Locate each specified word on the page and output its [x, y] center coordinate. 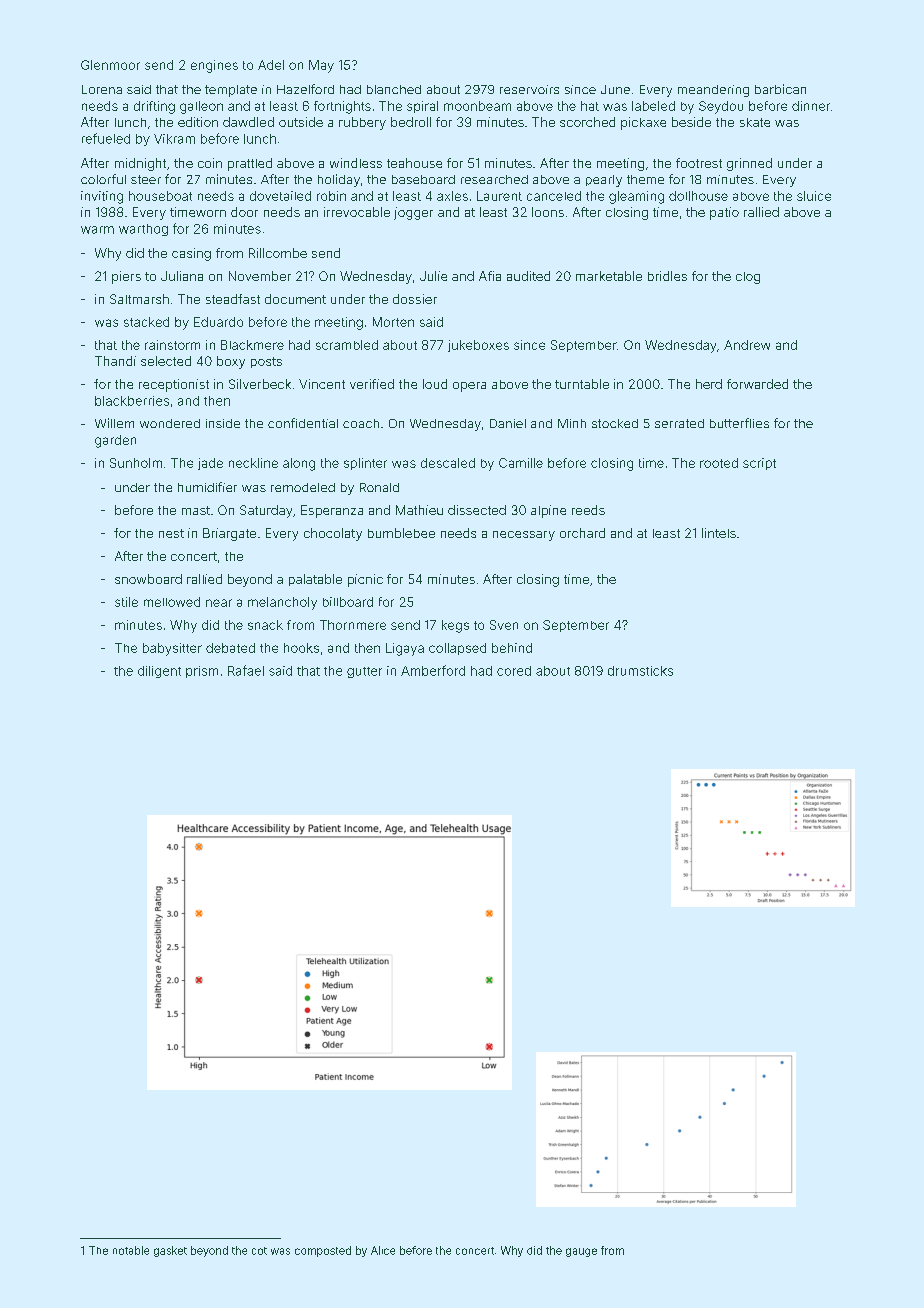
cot [259, 1251]
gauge [581, 1252]
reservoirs [529, 89]
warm [97, 230]
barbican [780, 89]
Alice [383, 1250]
